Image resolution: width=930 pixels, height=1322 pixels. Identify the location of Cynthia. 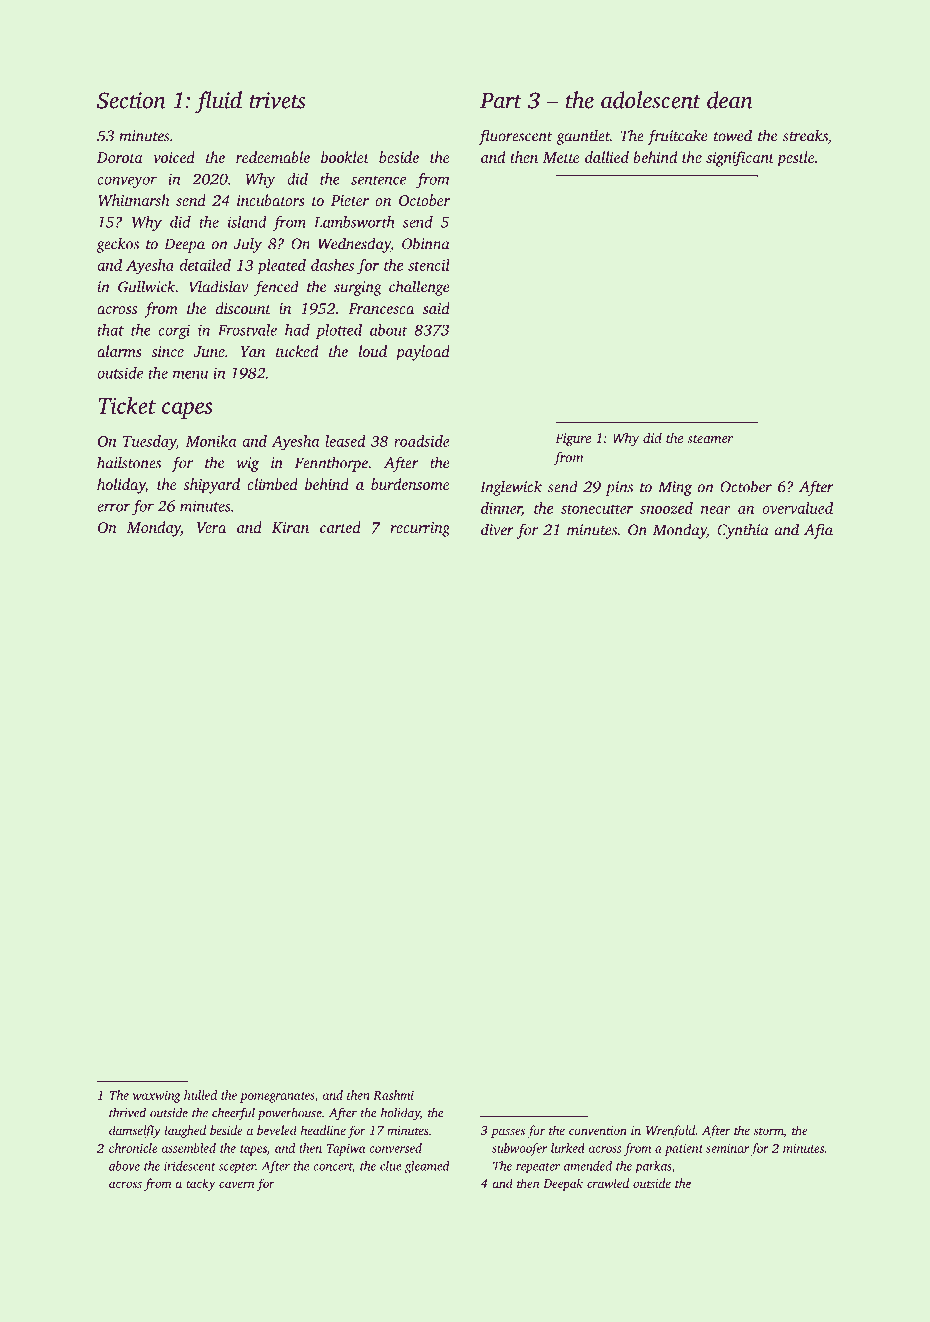
(743, 531).
